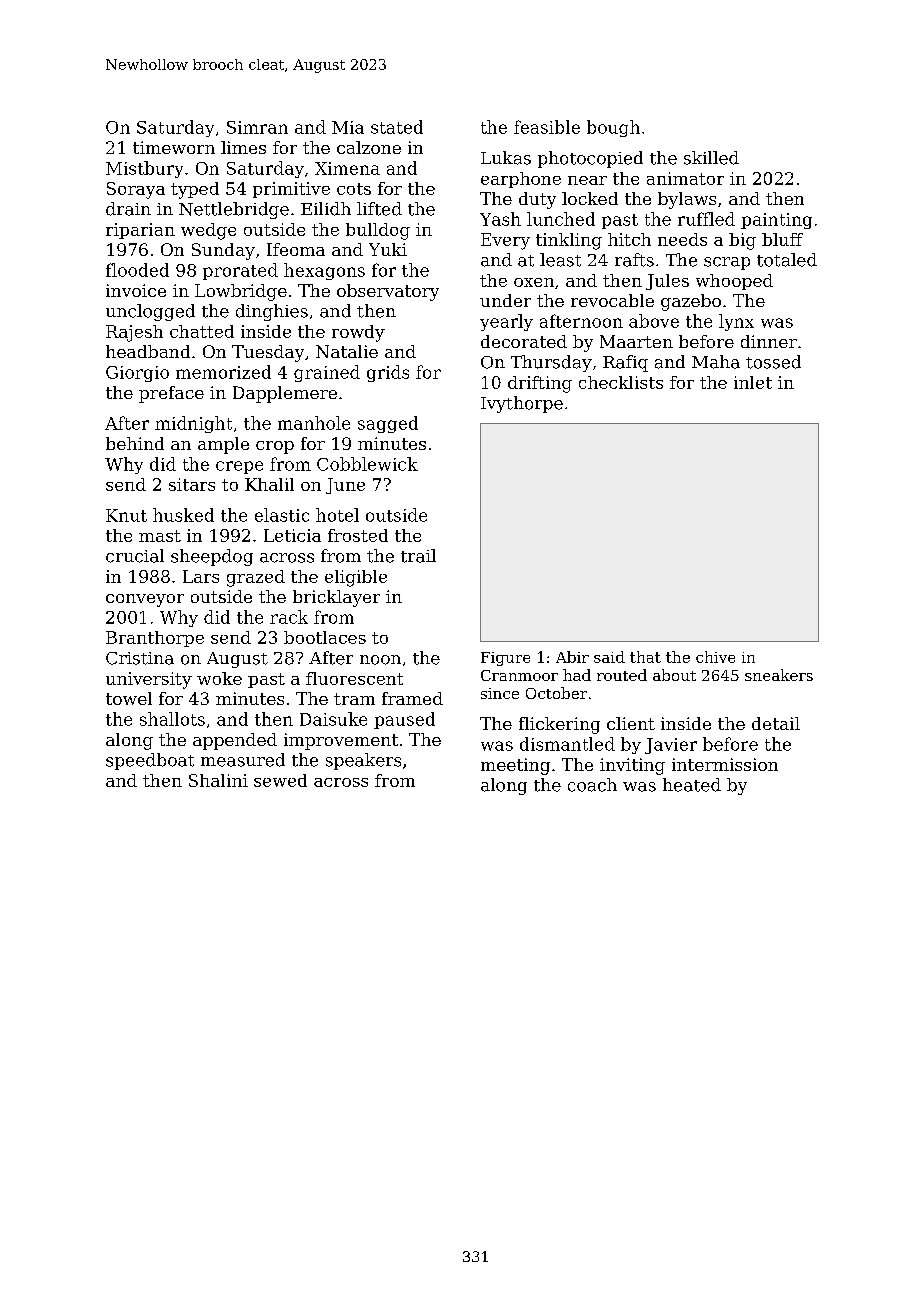  Describe the element at coordinates (218, 780) in the screenshot. I see `Shalini` at that location.
